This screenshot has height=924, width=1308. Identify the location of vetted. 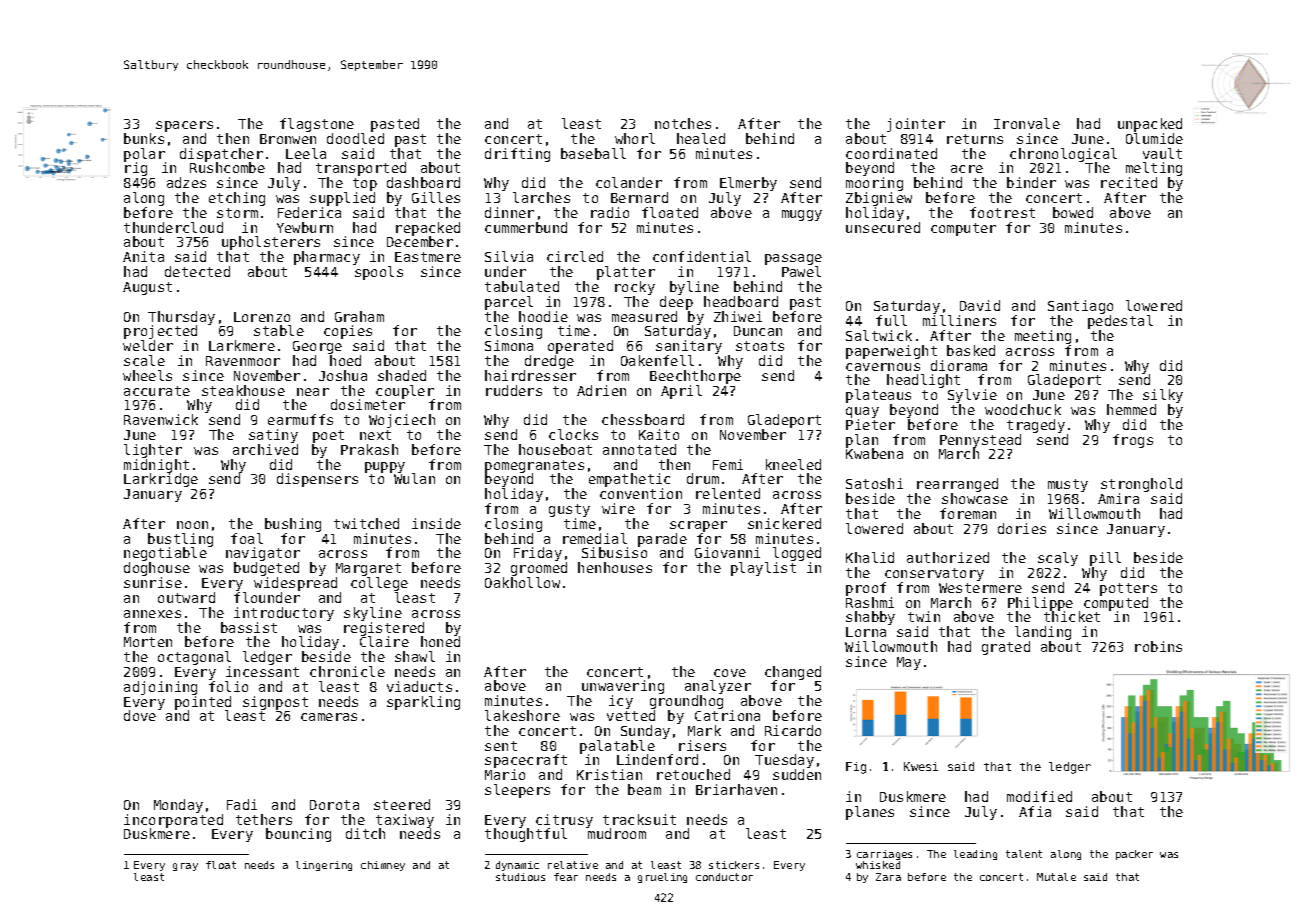
(631, 715).
